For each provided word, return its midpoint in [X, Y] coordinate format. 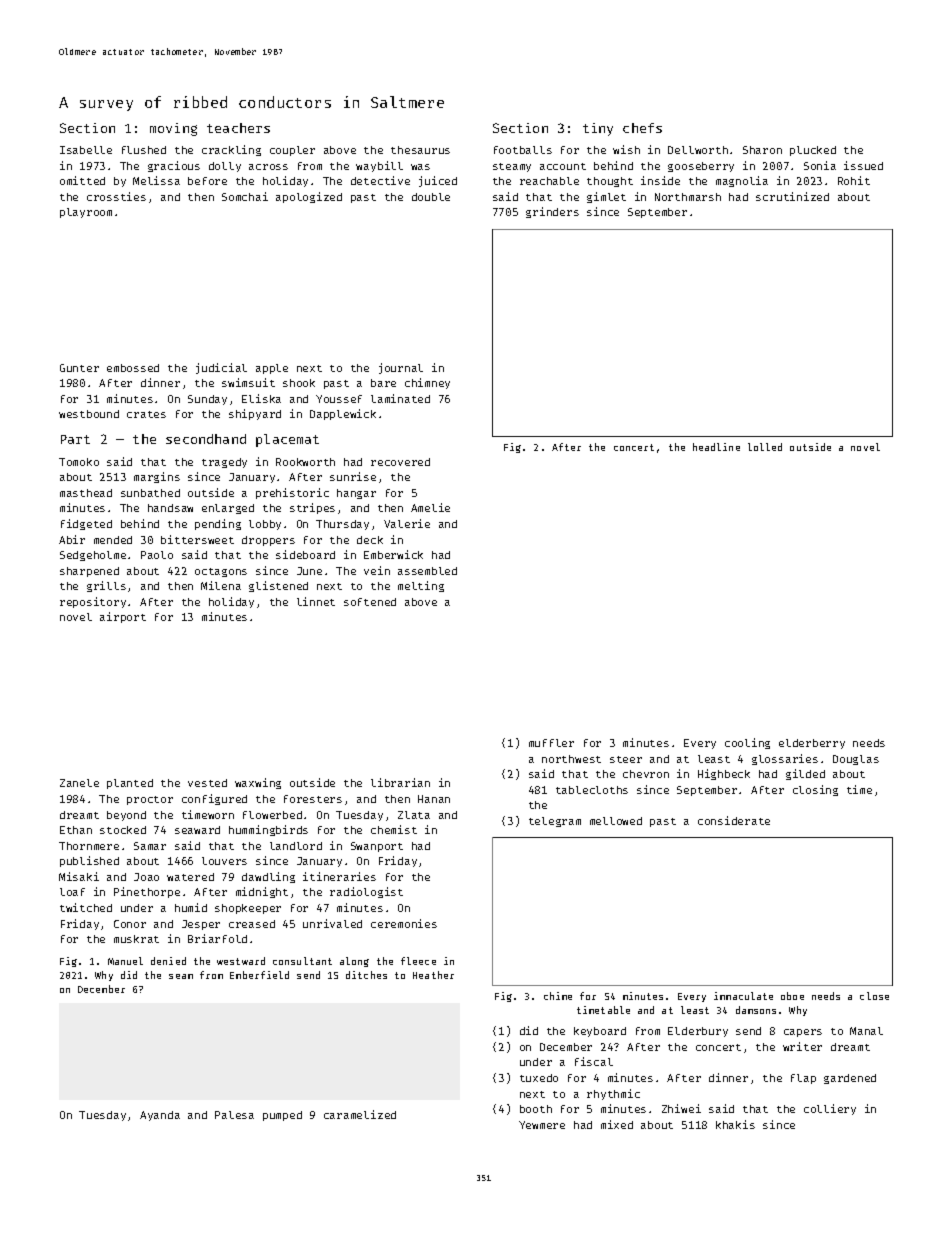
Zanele [79, 783]
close [874, 996]
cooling [747, 743]
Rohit [854, 180]
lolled [765, 447]
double [431, 197]
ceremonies [404, 923]
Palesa [234, 1115]
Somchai [245, 196]
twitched [86, 907]
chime [558, 996]
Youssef [339, 399]
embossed [133, 368]
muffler [551, 743]
